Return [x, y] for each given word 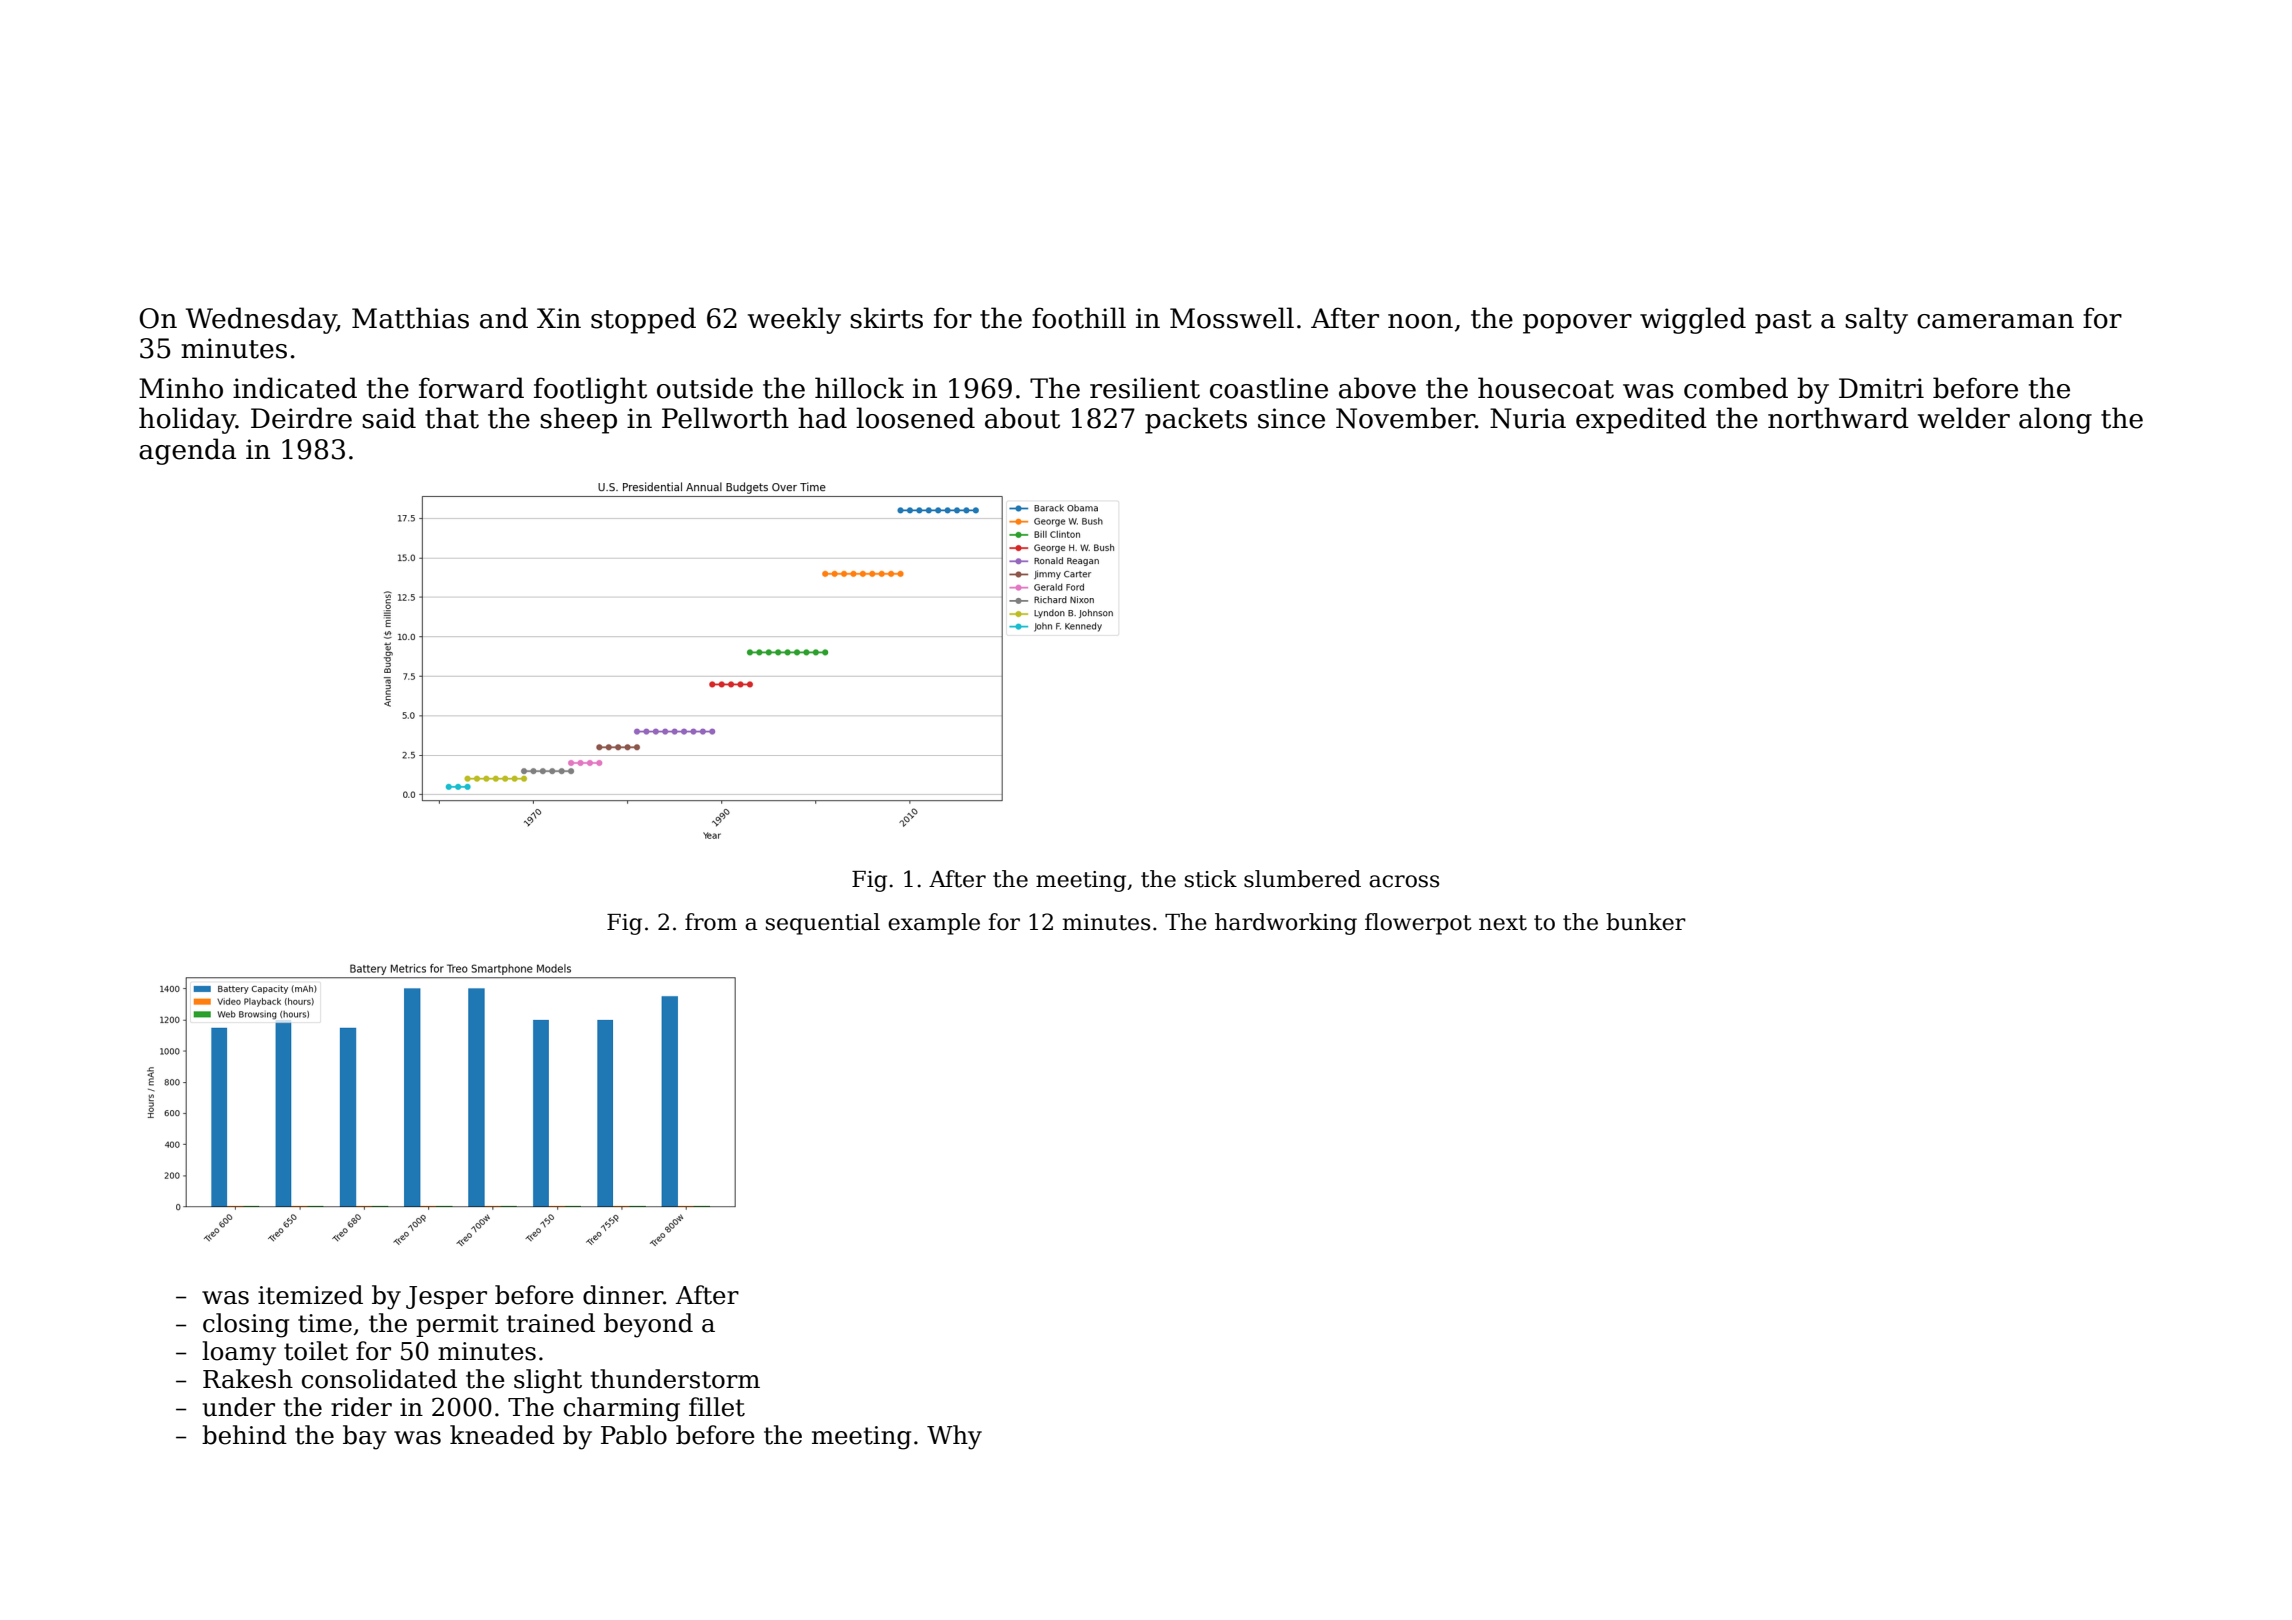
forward [471, 388]
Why [954, 1437]
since [1291, 418]
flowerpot [1418, 924]
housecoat [1546, 388]
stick [1211, 879]
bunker [1646, 922]
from [711, 922]
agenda [187, 451]
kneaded [502, 1435]
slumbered [1302, 879]
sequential [823, 924]
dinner [623, 1295]
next [1503, 923]
